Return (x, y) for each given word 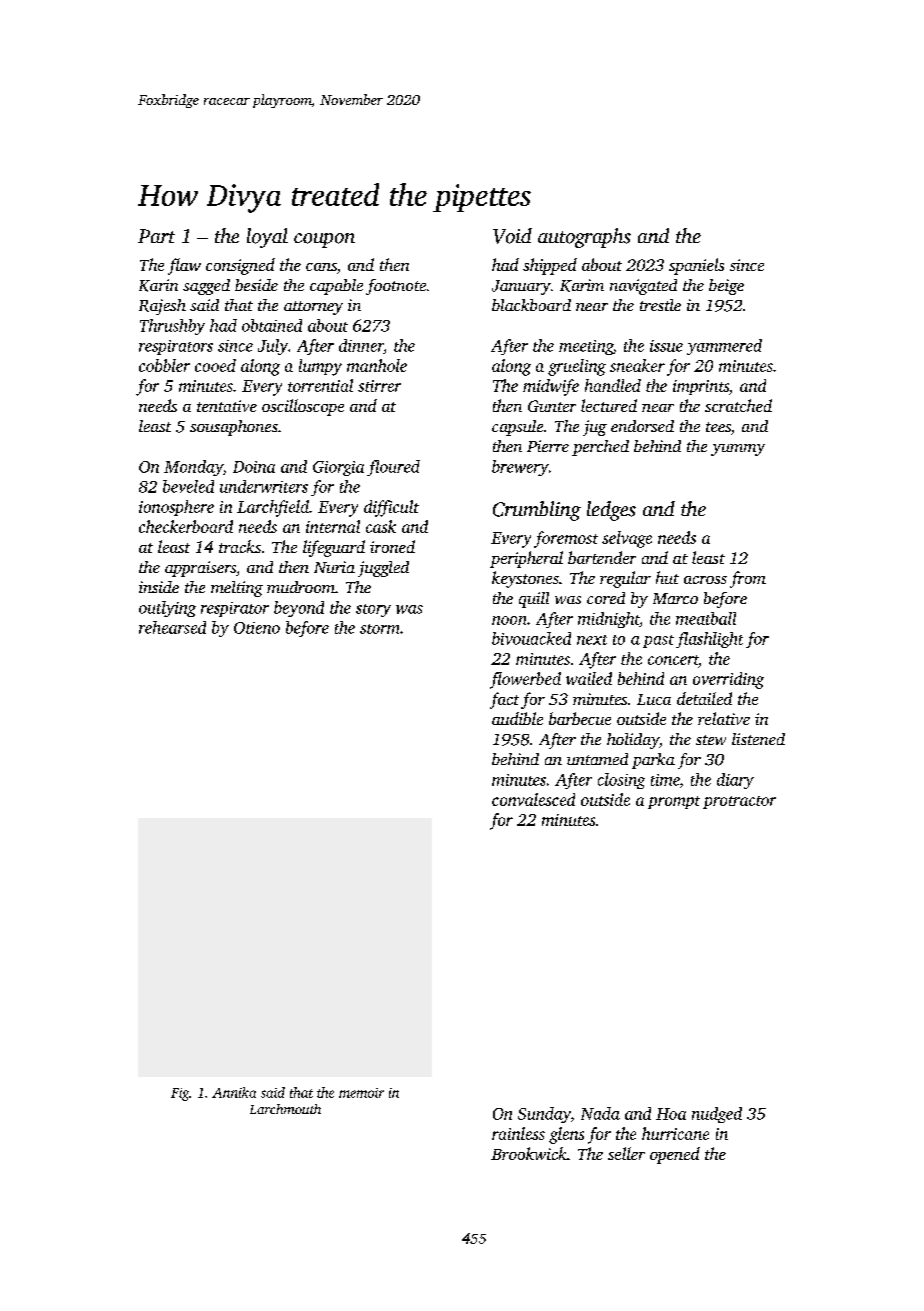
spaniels (696, 266)
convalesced (533, 799)
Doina (254, 467)
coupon (324, 240)
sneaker (637, 365)
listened (758, 739)
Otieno (257, 628)
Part (156, 236)
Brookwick (529, 1153)
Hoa (671, 1114)
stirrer (379, 386)
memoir (361, 1093)
